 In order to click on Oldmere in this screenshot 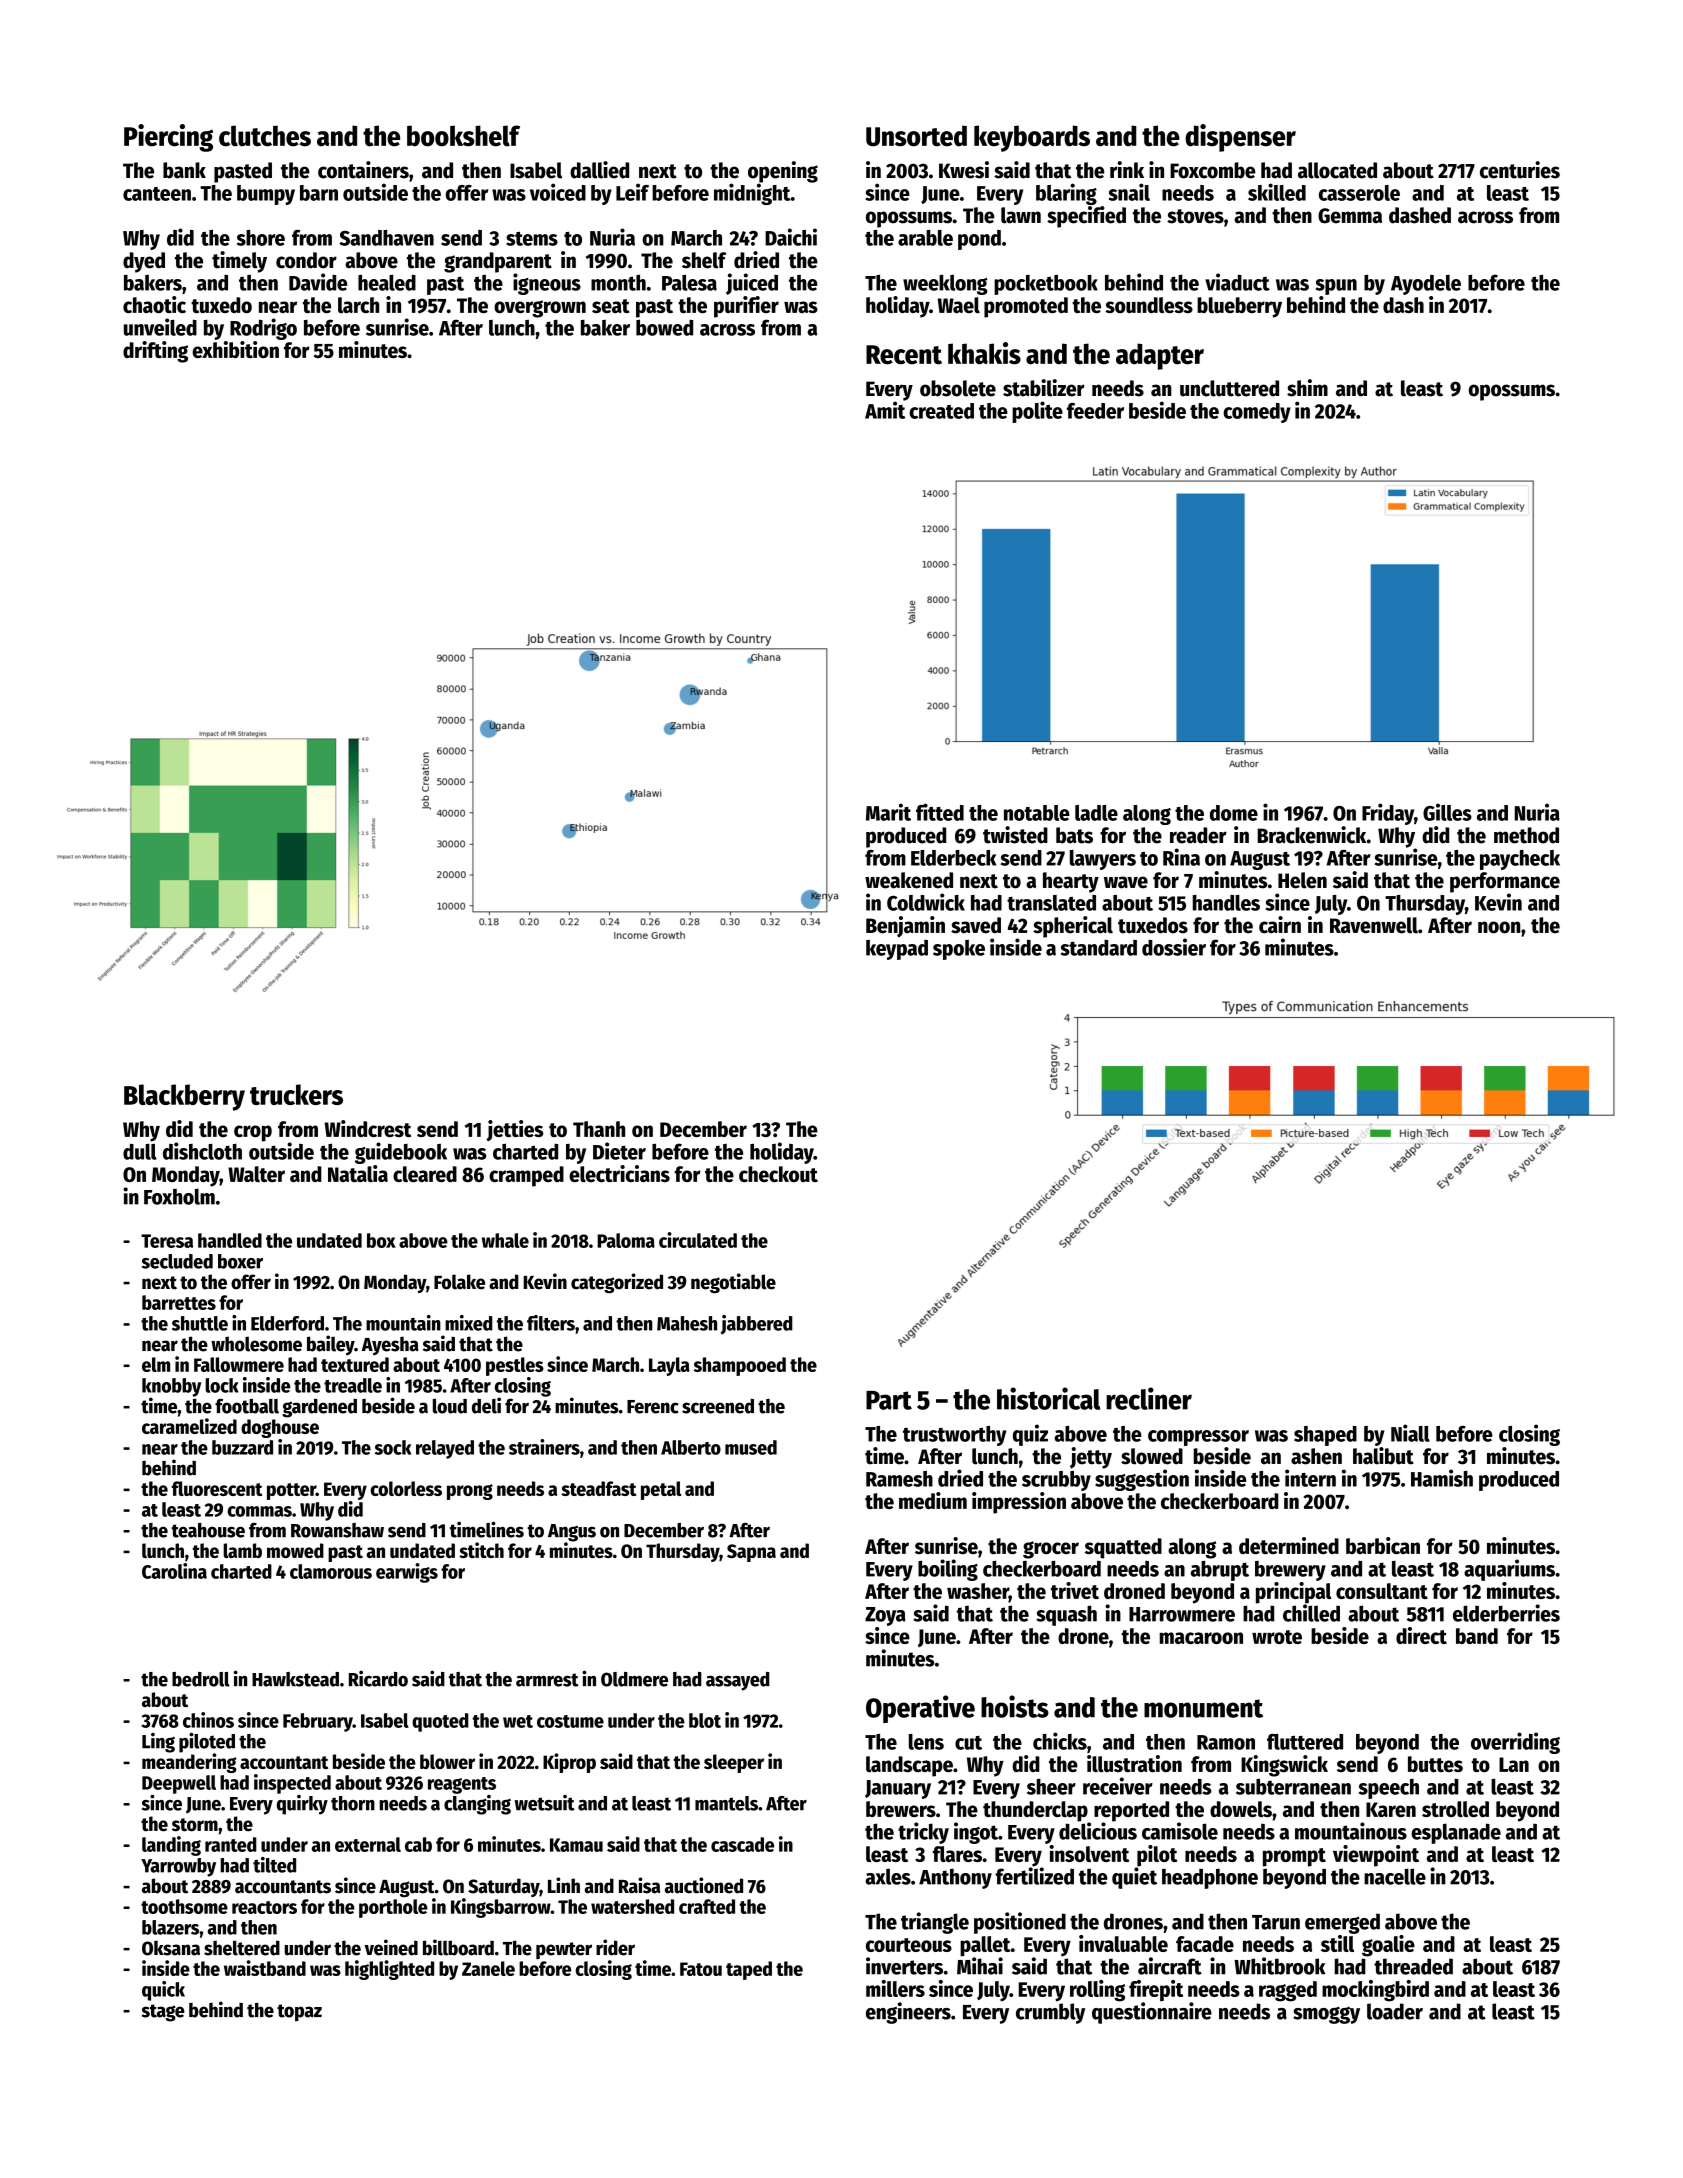, I will do `click(634, 1679)`.
